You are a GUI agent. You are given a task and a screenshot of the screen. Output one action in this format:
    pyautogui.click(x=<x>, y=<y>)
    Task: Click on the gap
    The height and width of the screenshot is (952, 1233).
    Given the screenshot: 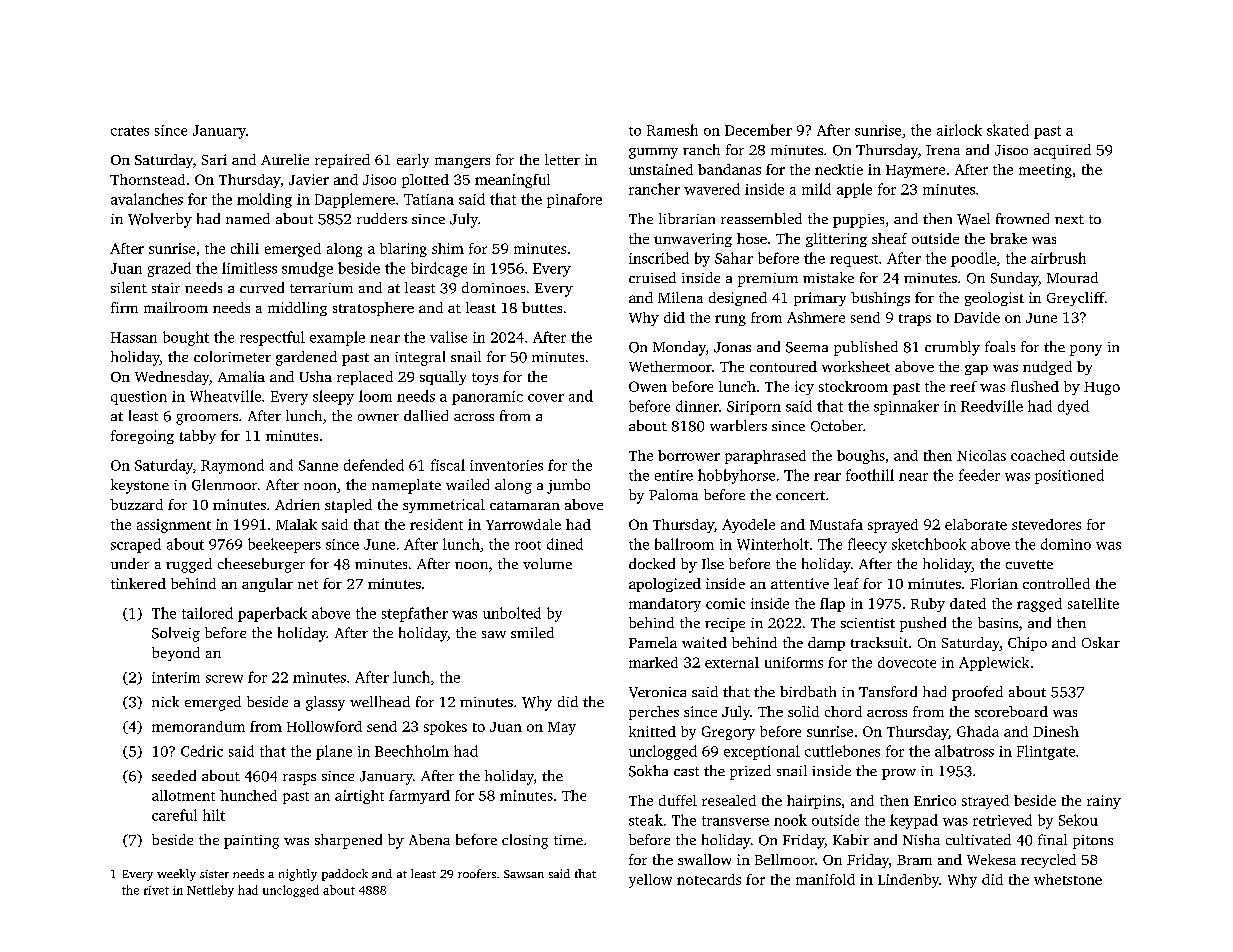 What is the action you would take?
    pyautogui.click(x=976, y=370)
